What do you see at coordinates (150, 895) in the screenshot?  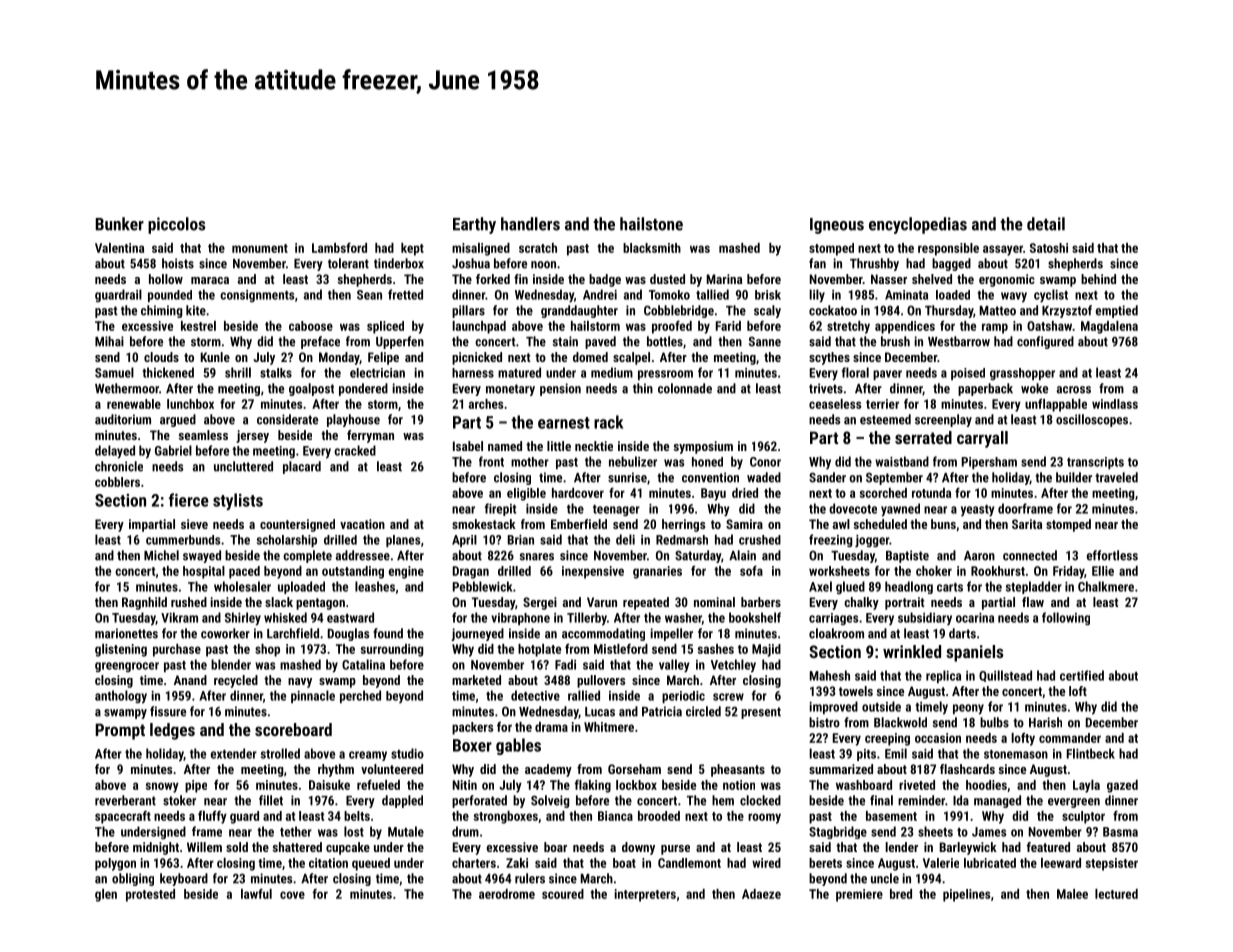 I see `protested` at bounding box center [150, 895].
